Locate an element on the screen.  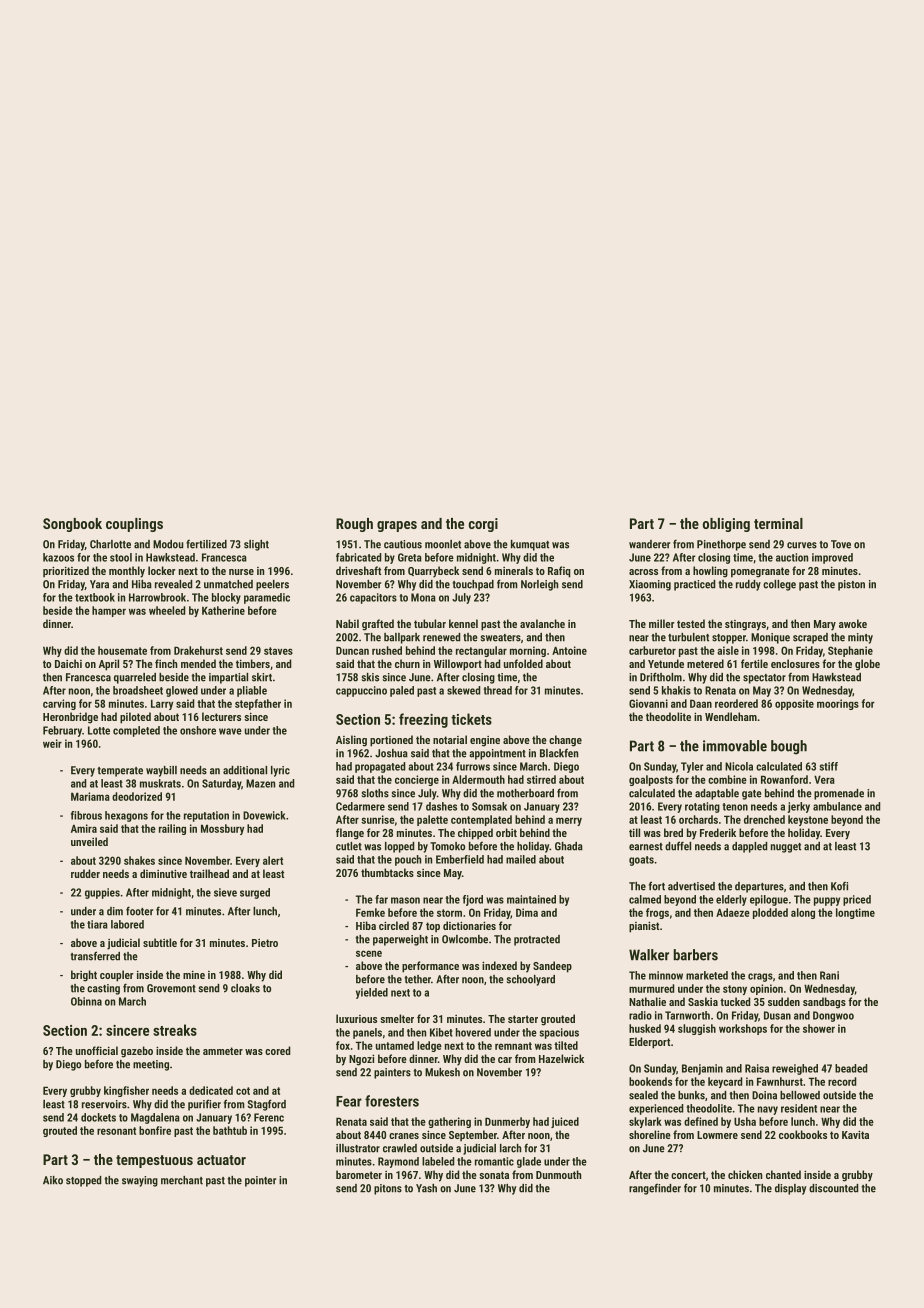
Mazen is located at coordinates (260, 783).
